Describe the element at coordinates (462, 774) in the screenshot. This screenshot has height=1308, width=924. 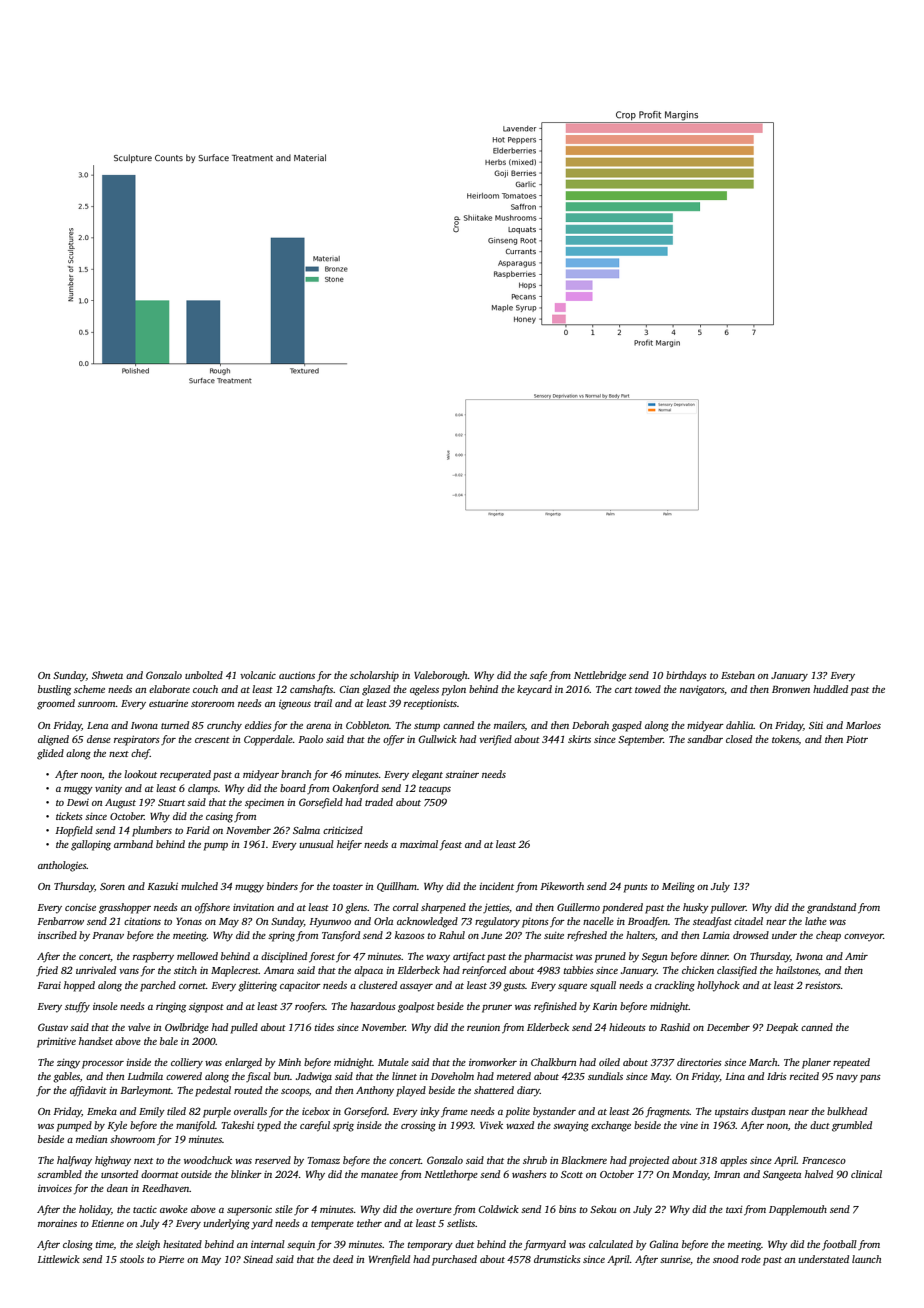
I see `strainer` at that location.
